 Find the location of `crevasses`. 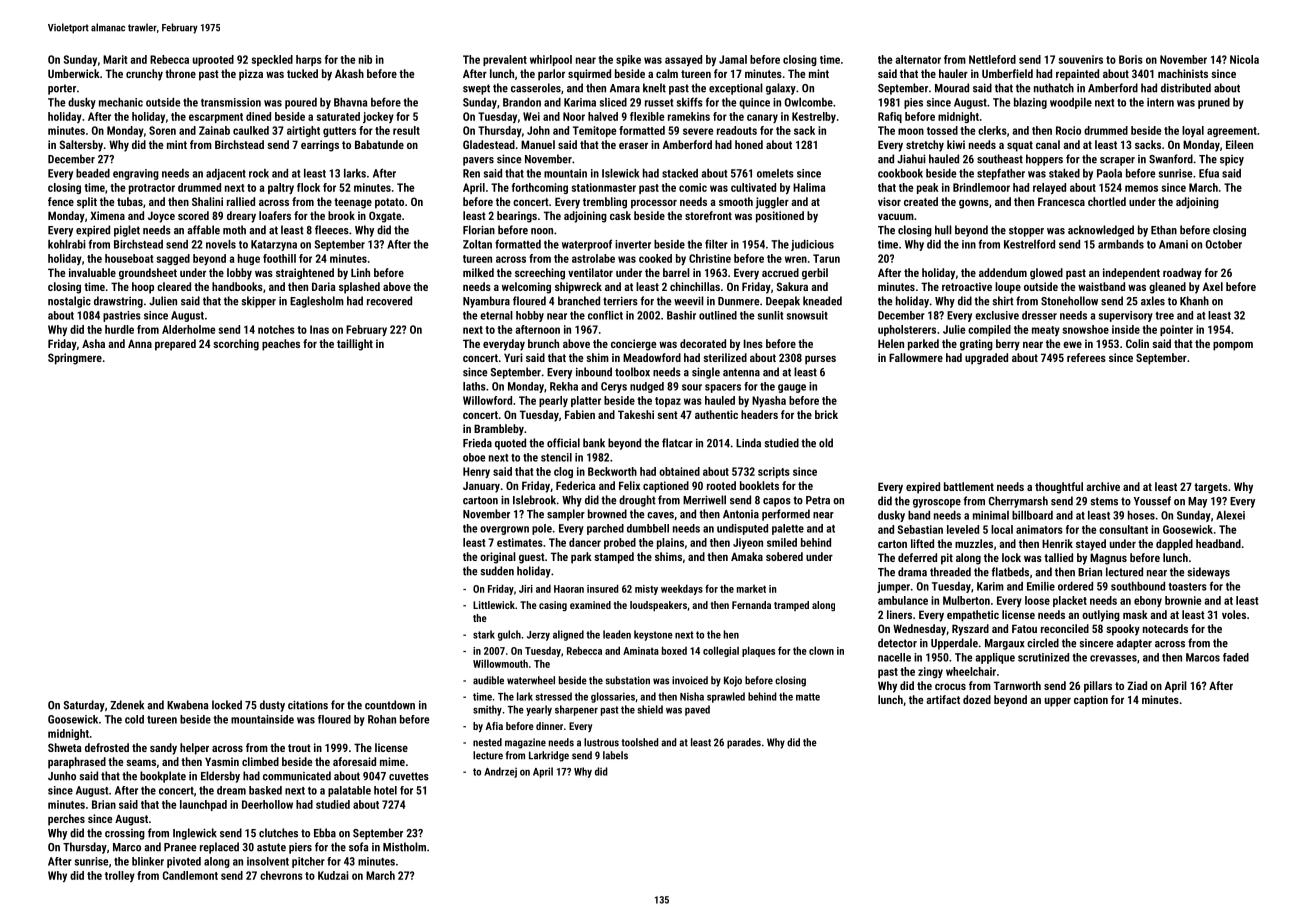

crevasses is located at coordinates (1113, 658).
